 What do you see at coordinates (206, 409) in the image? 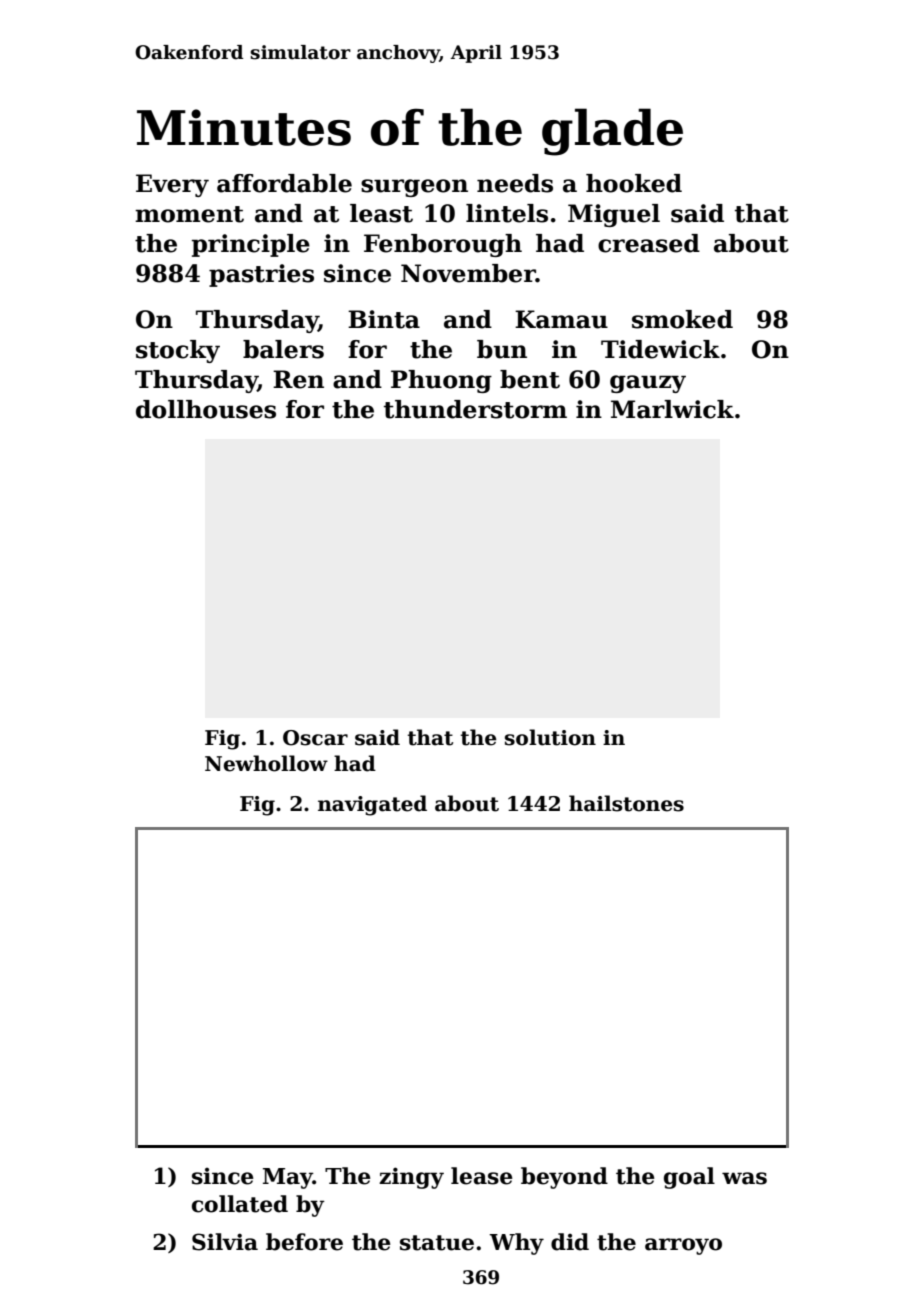
I see `dollhouses` at bounding box center [206, 409].
